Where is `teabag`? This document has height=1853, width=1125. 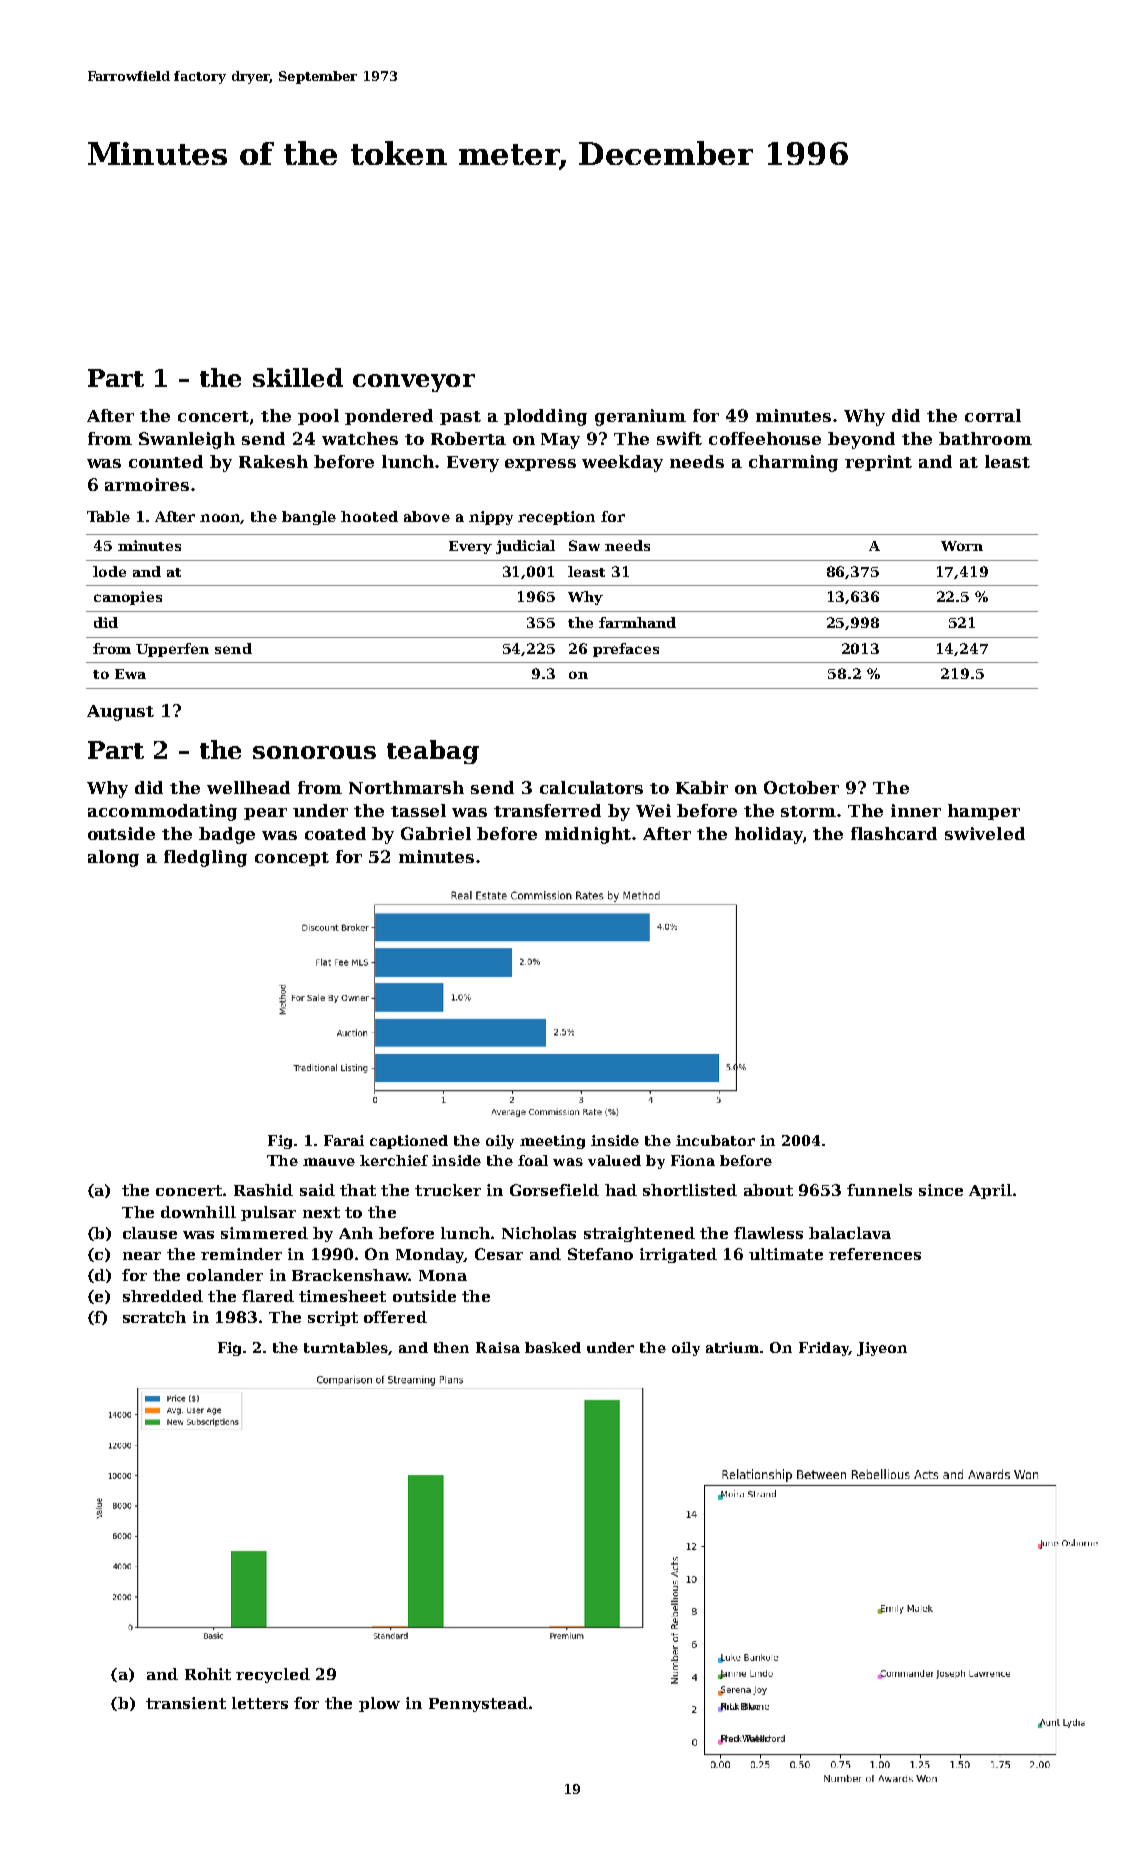 teabag is located at coordinates (433, 752).
